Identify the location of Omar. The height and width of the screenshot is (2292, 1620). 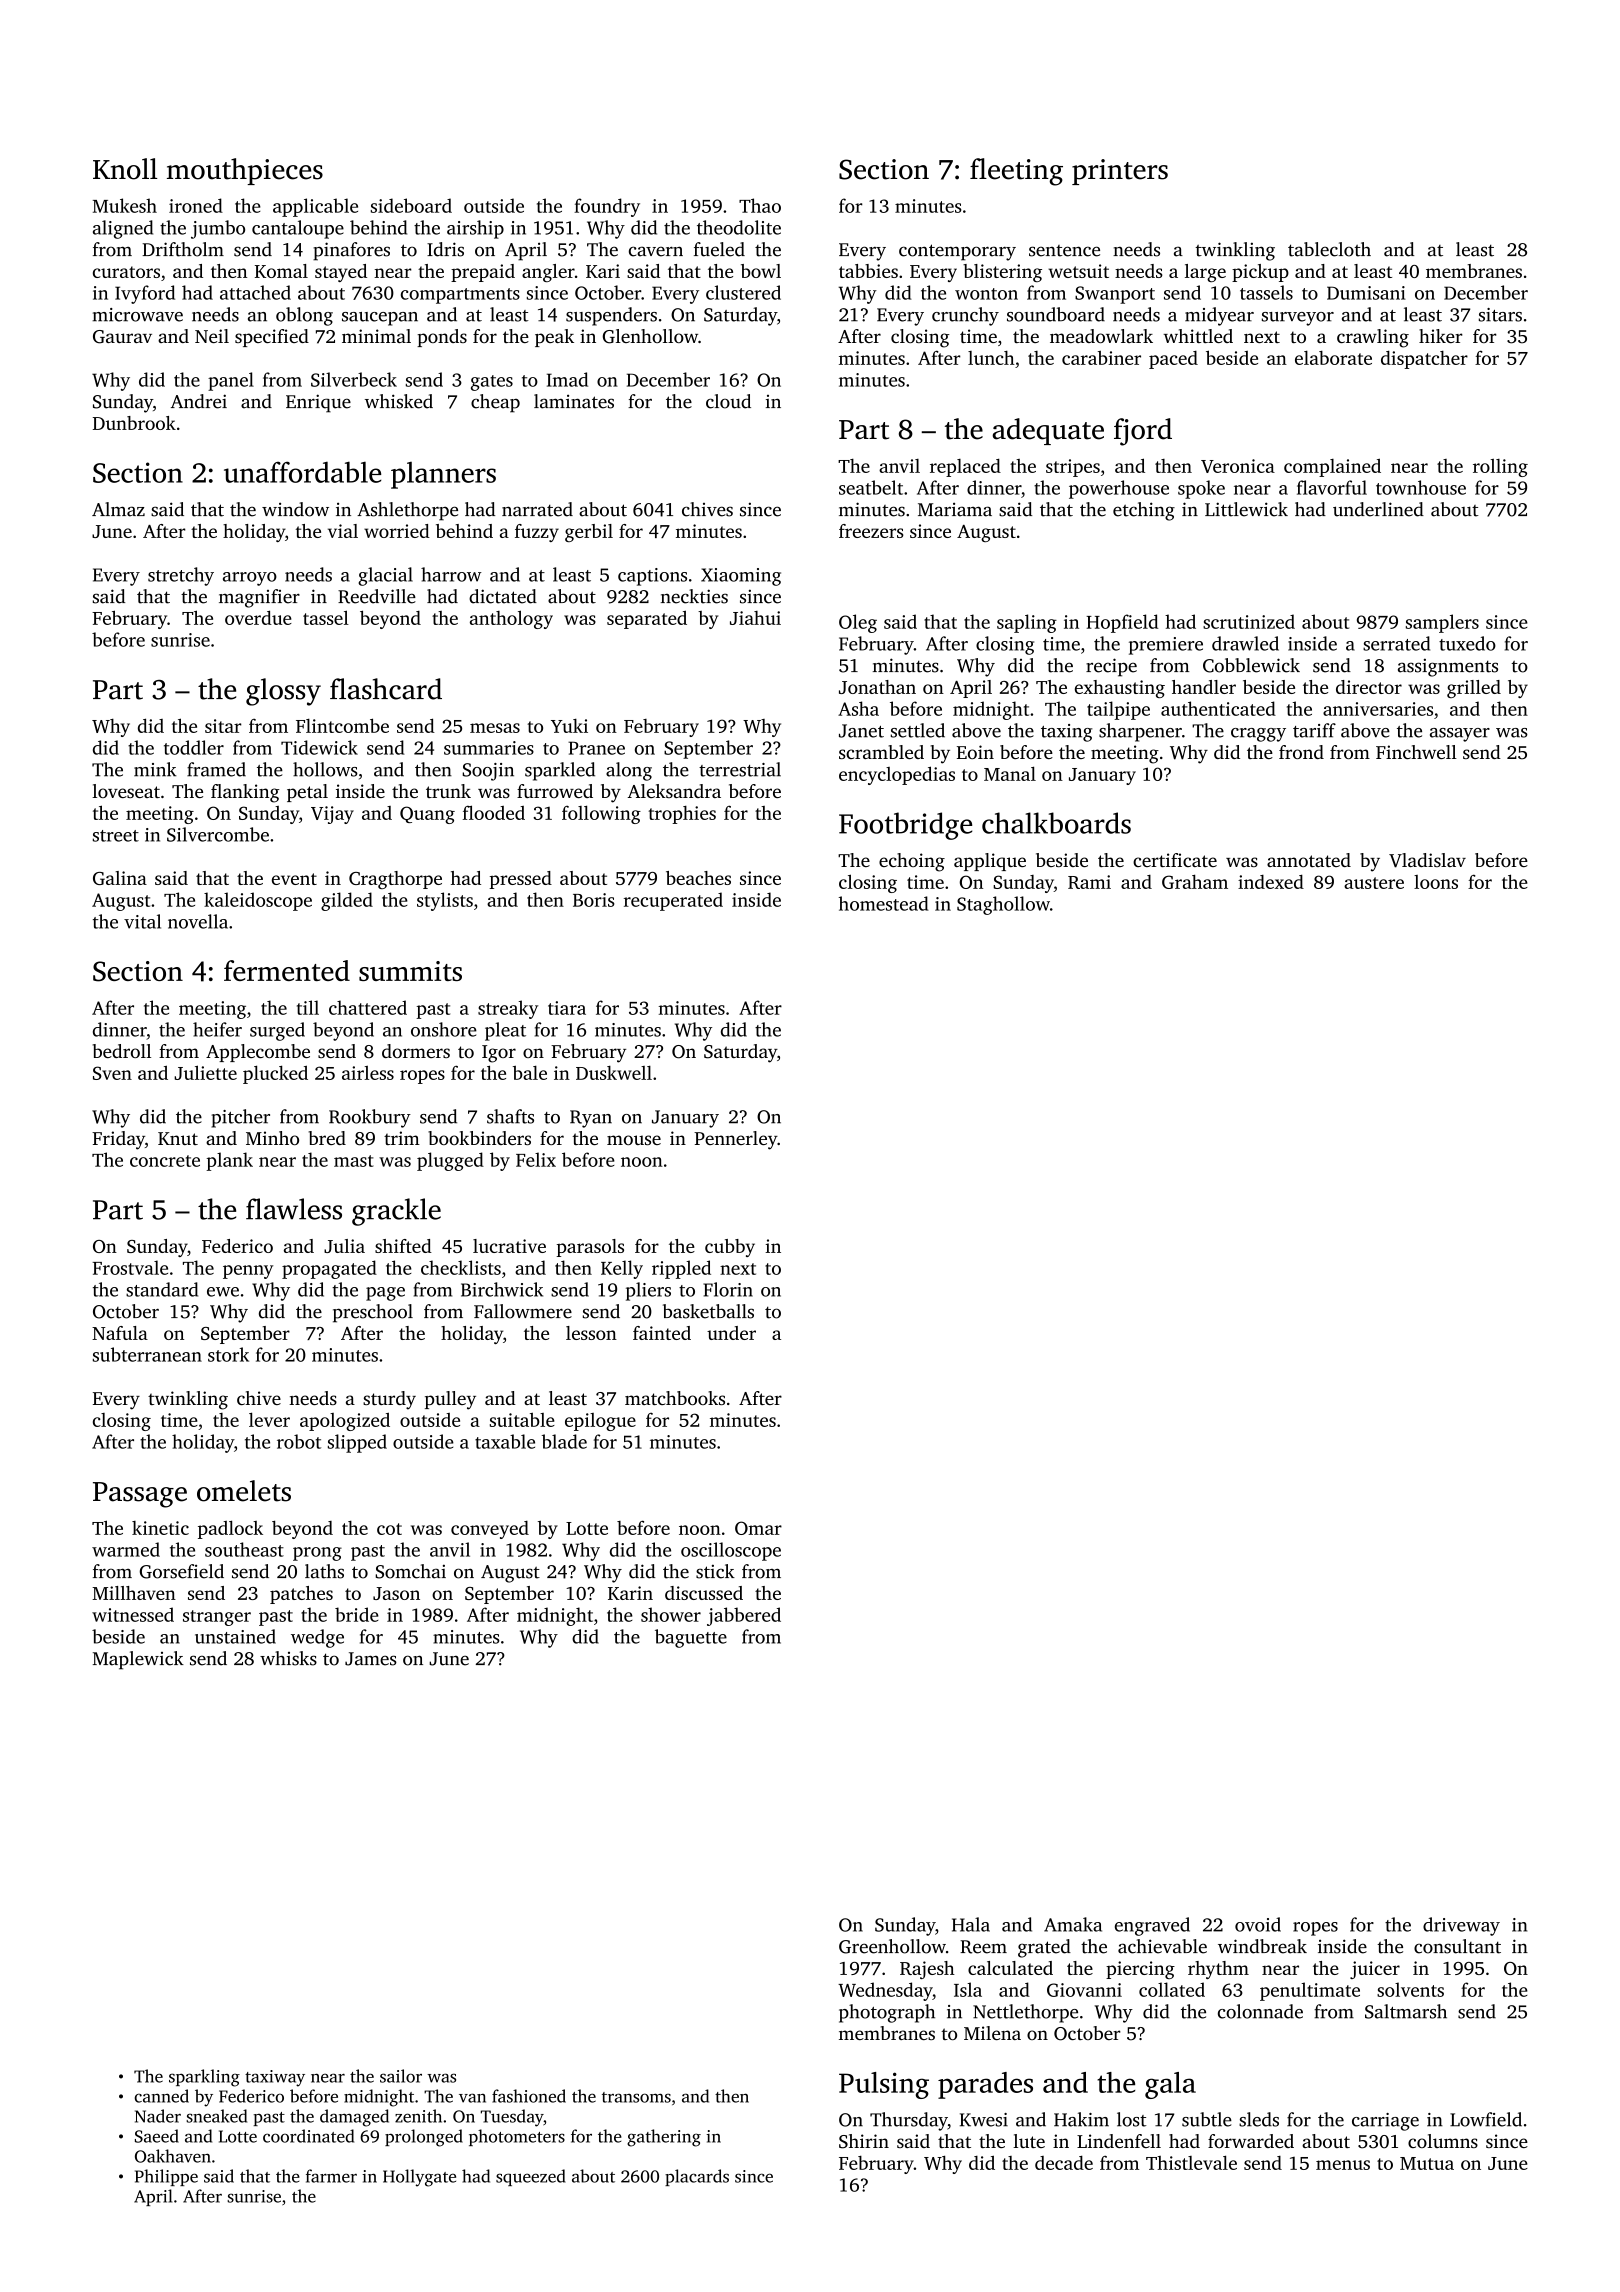
(758, 1528).
